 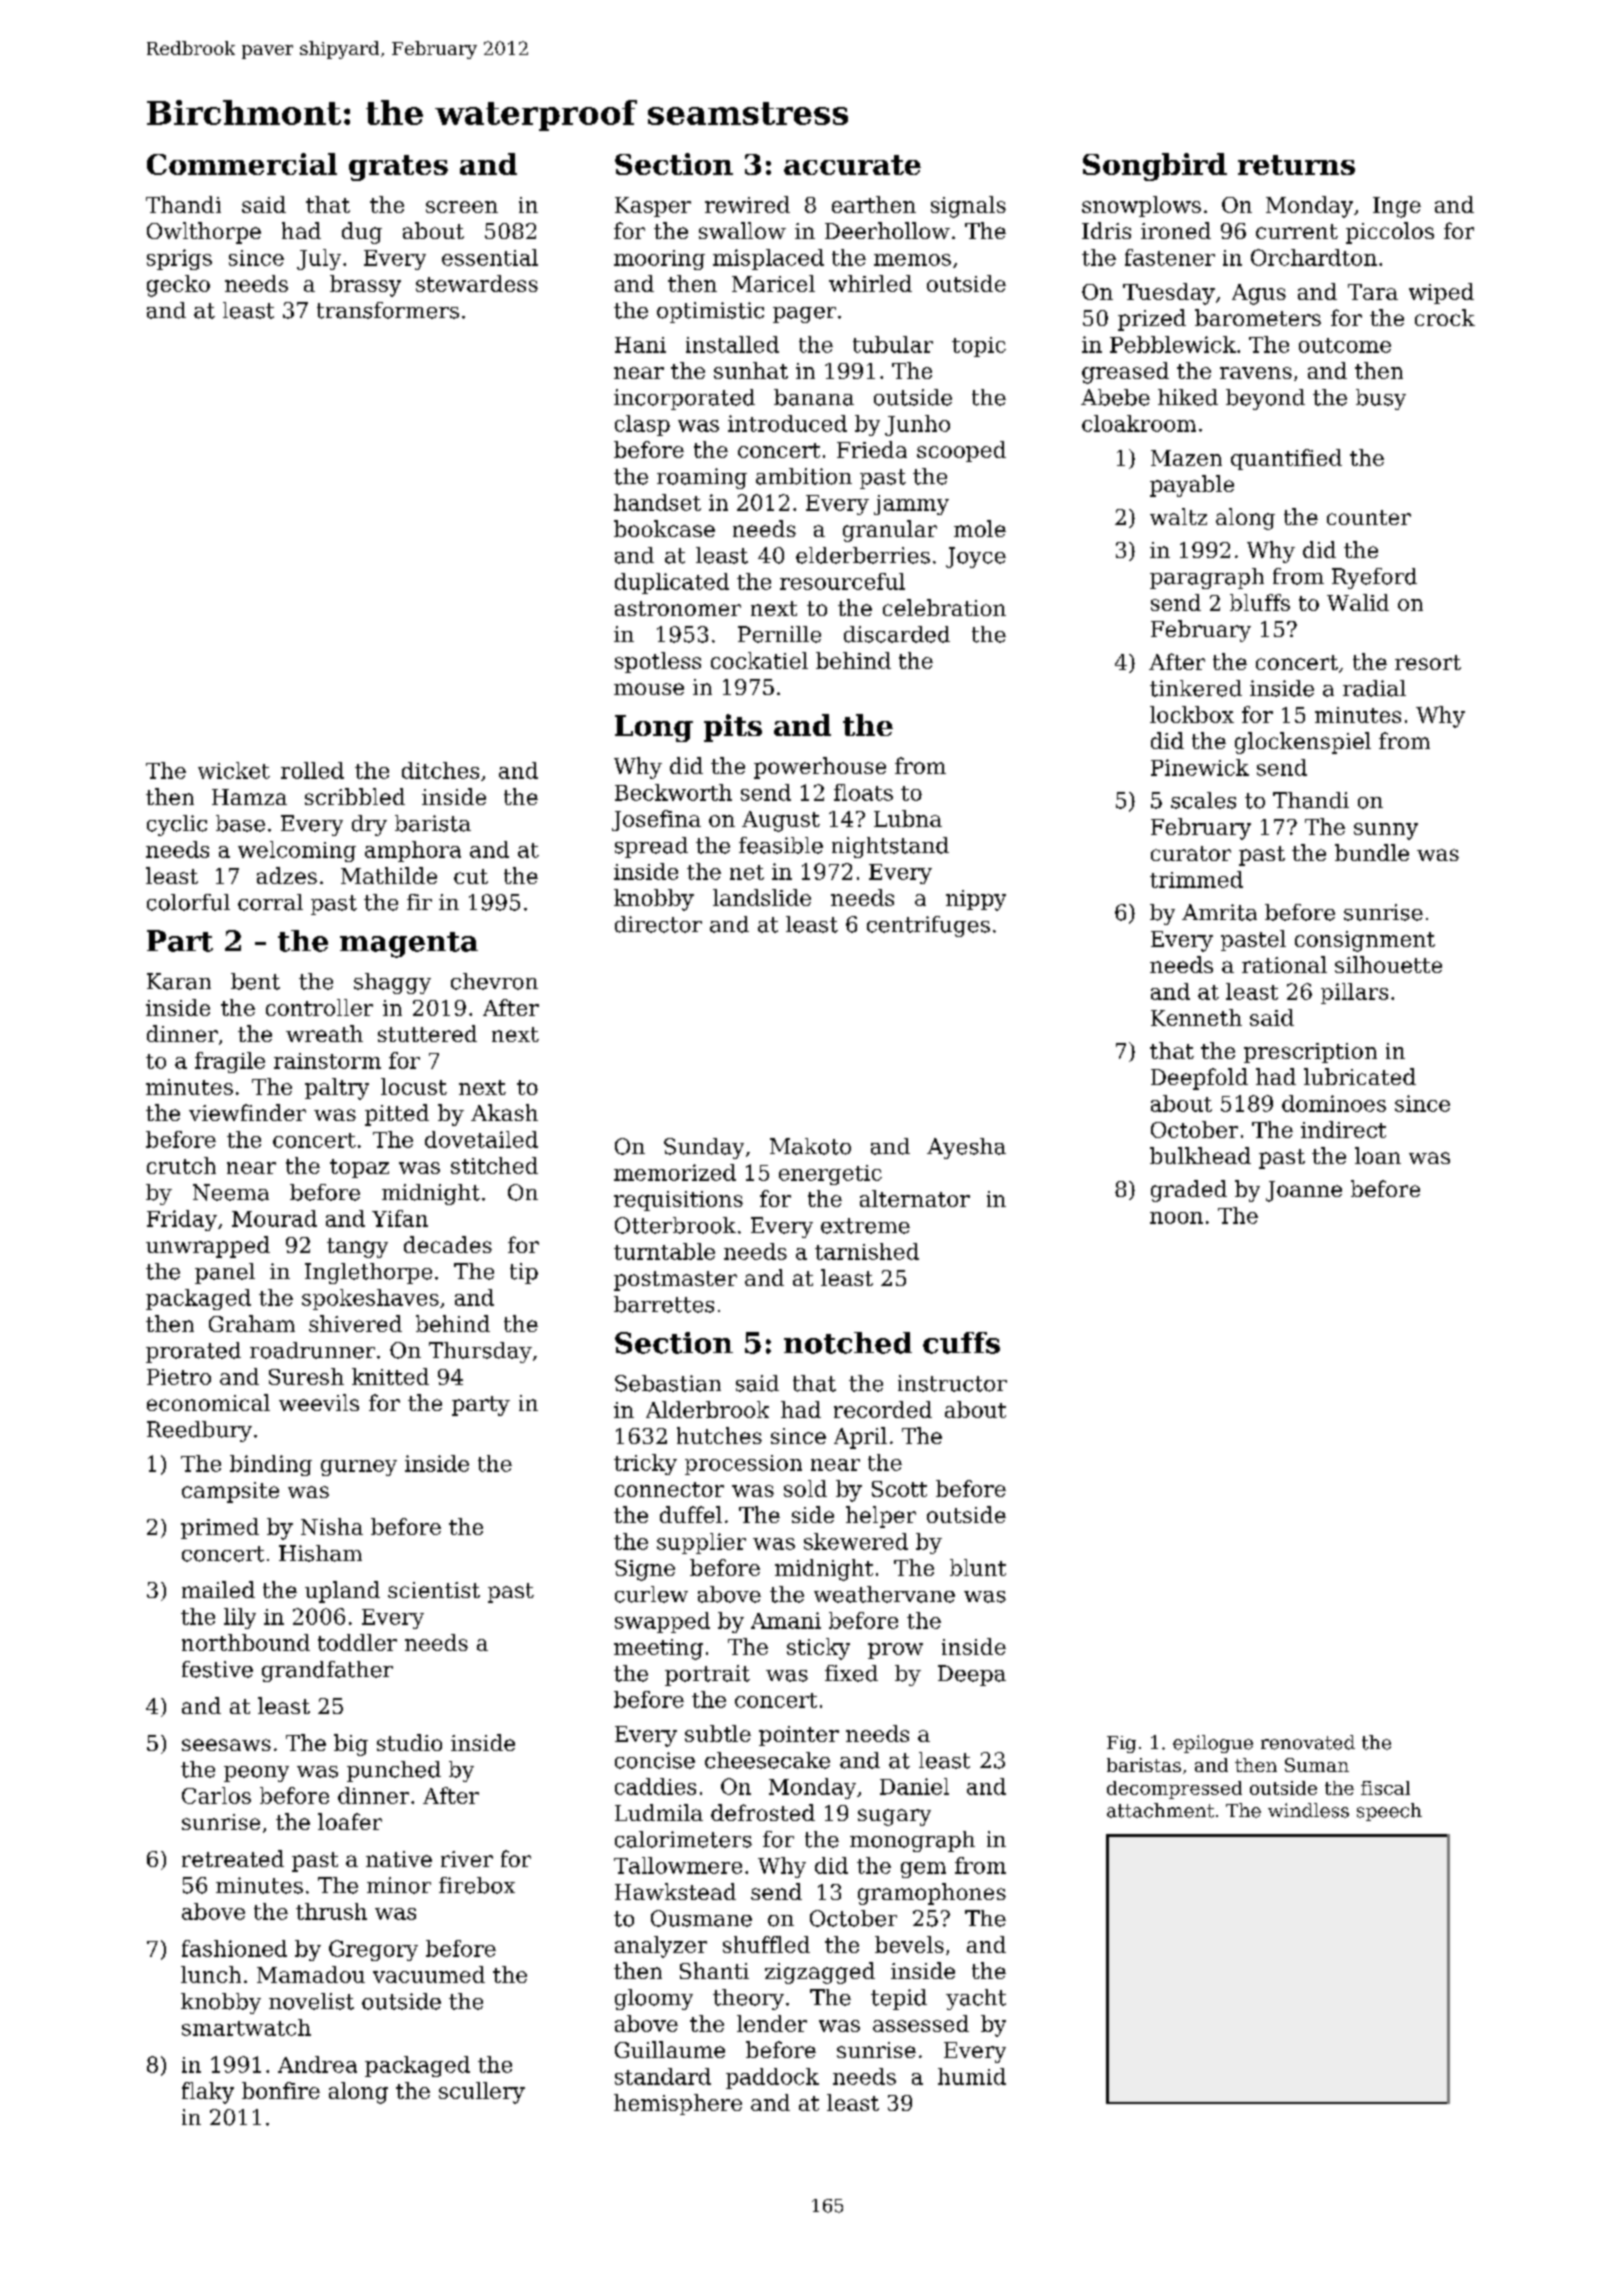 What do you see at coordinates (966, 1148) in the screenshot?
I see `Ayesha` at bounding box center [966, 1148].
